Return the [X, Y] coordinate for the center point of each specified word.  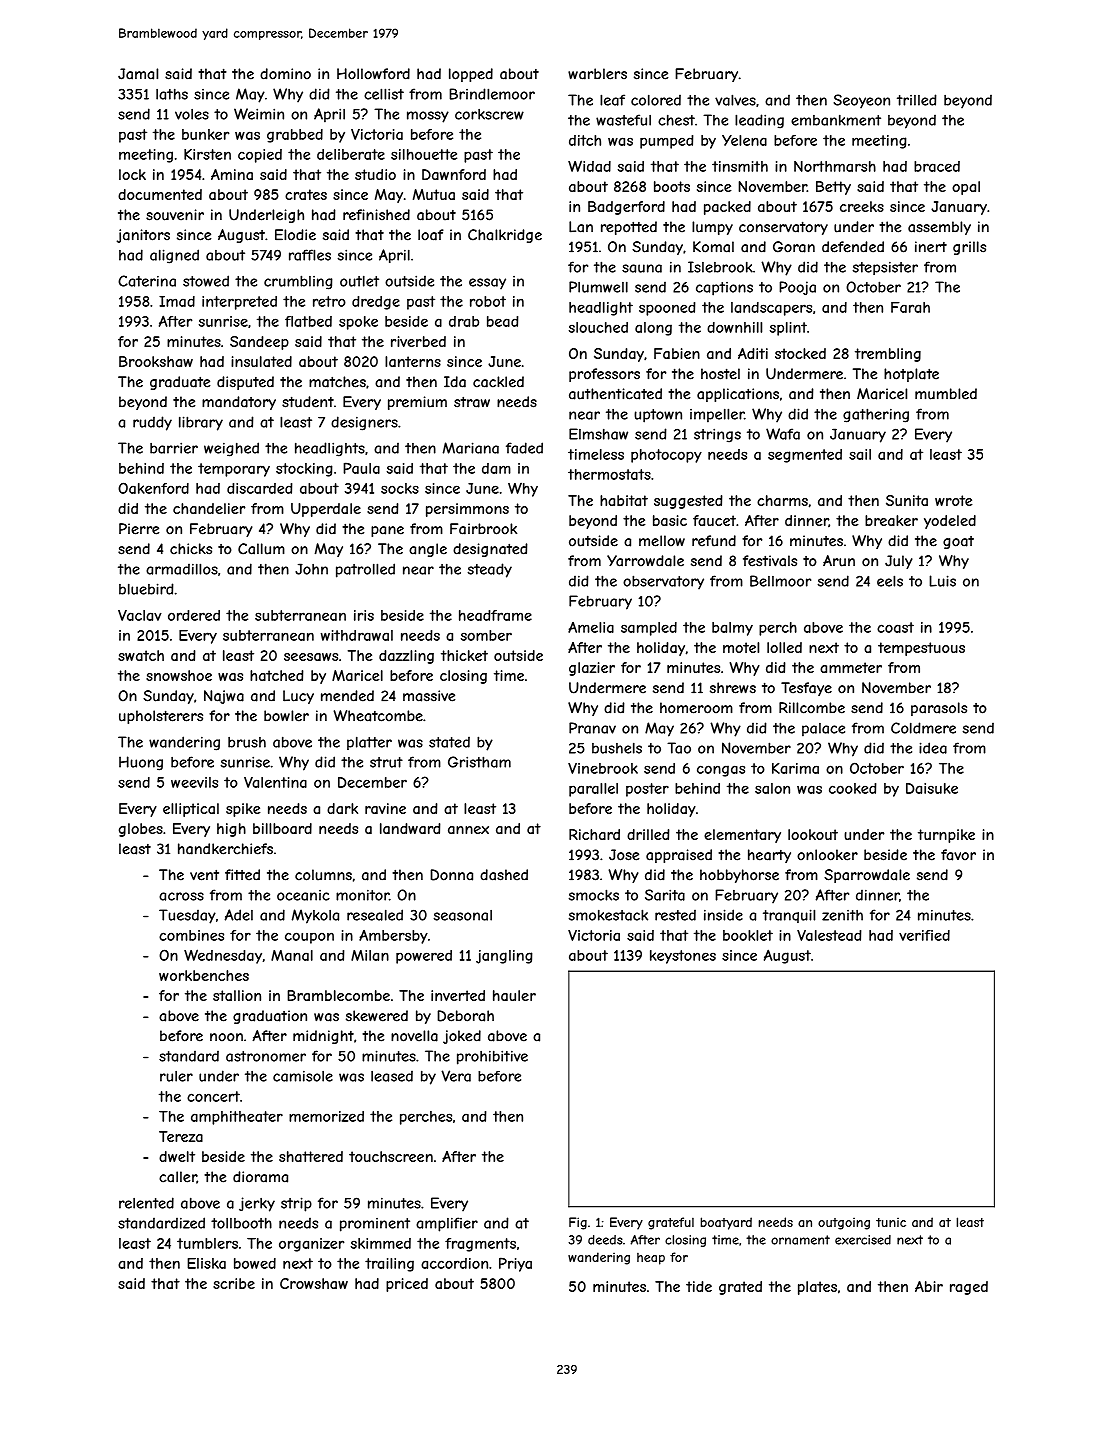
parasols [939, 709]
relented [146, 1203]
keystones [683, 957]
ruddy [152, 423]
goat [958, 542]
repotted [629, 228]
